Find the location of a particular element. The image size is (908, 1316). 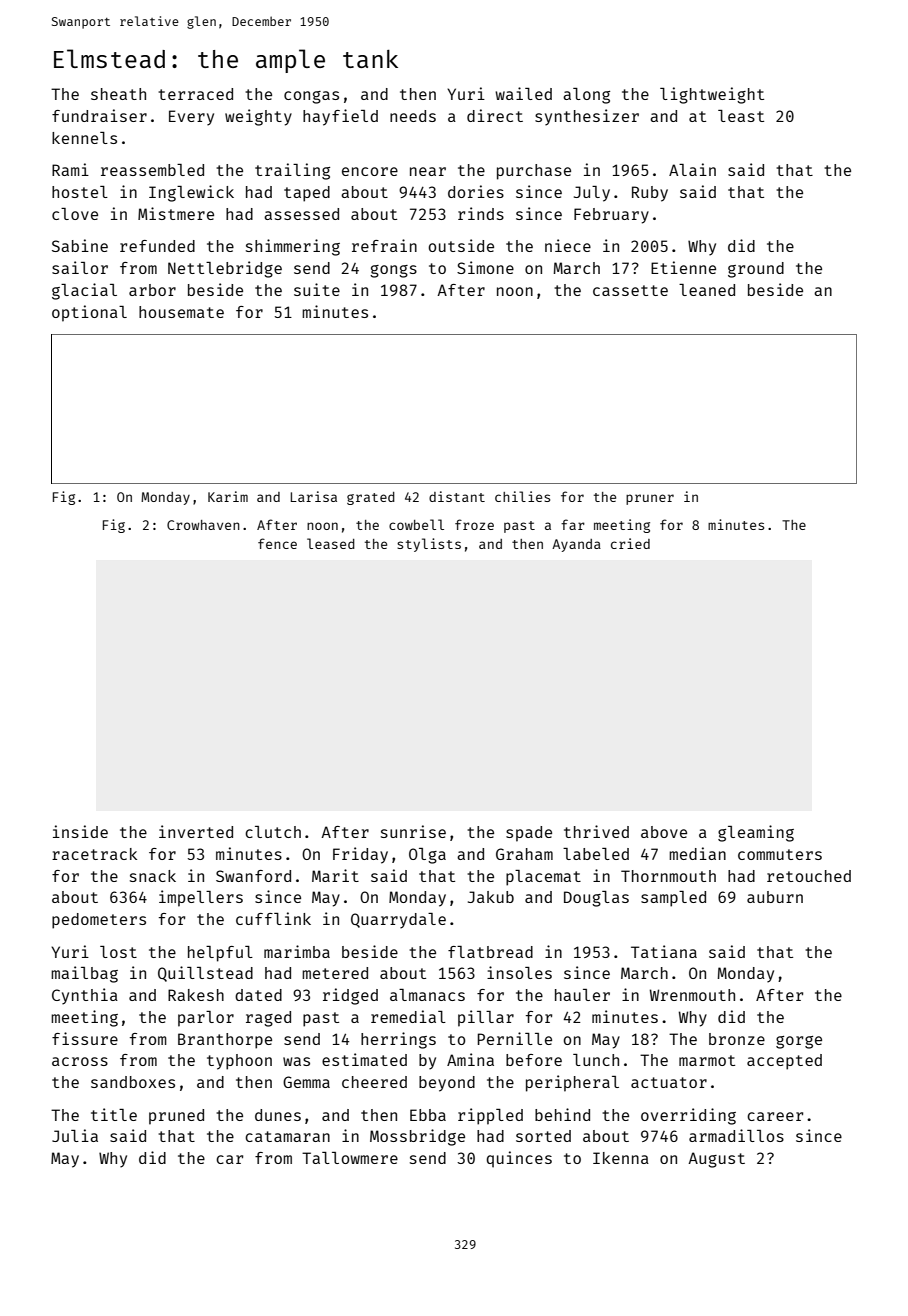

across is located at coordinates (80, 1061).
